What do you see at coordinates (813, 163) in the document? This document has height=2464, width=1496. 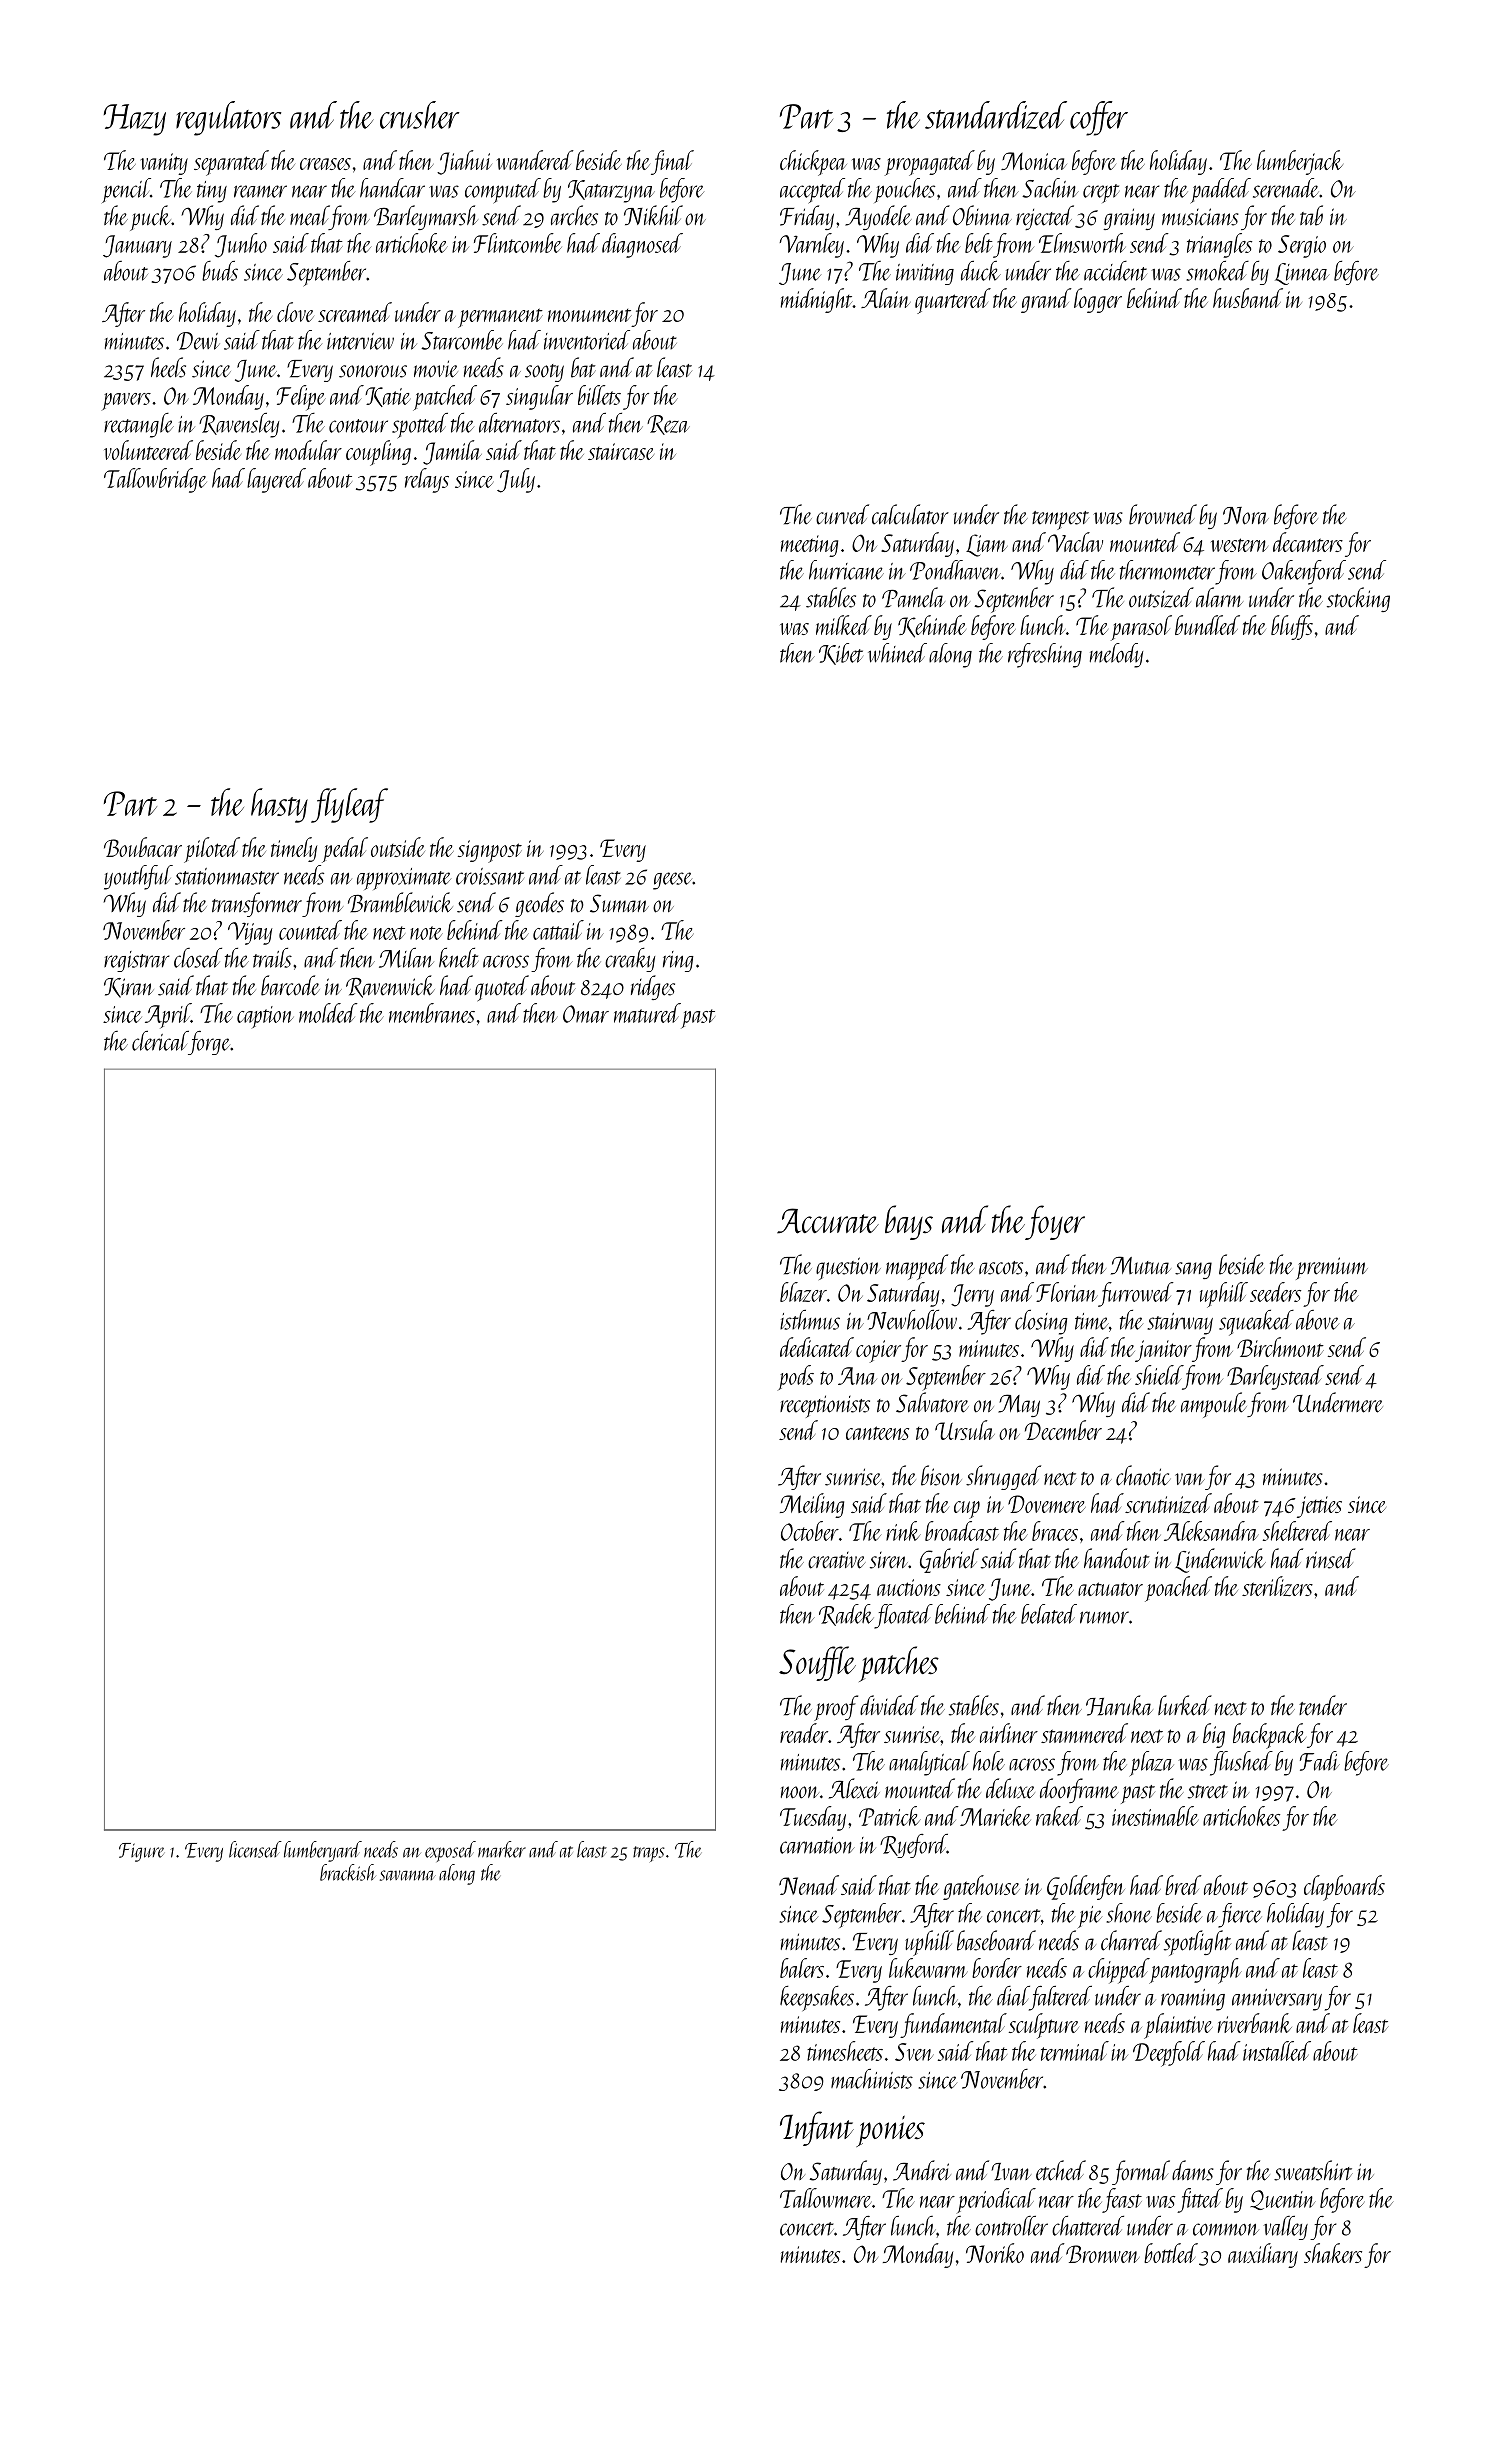 I see `chickpea` at bounding box center [813, 163].
